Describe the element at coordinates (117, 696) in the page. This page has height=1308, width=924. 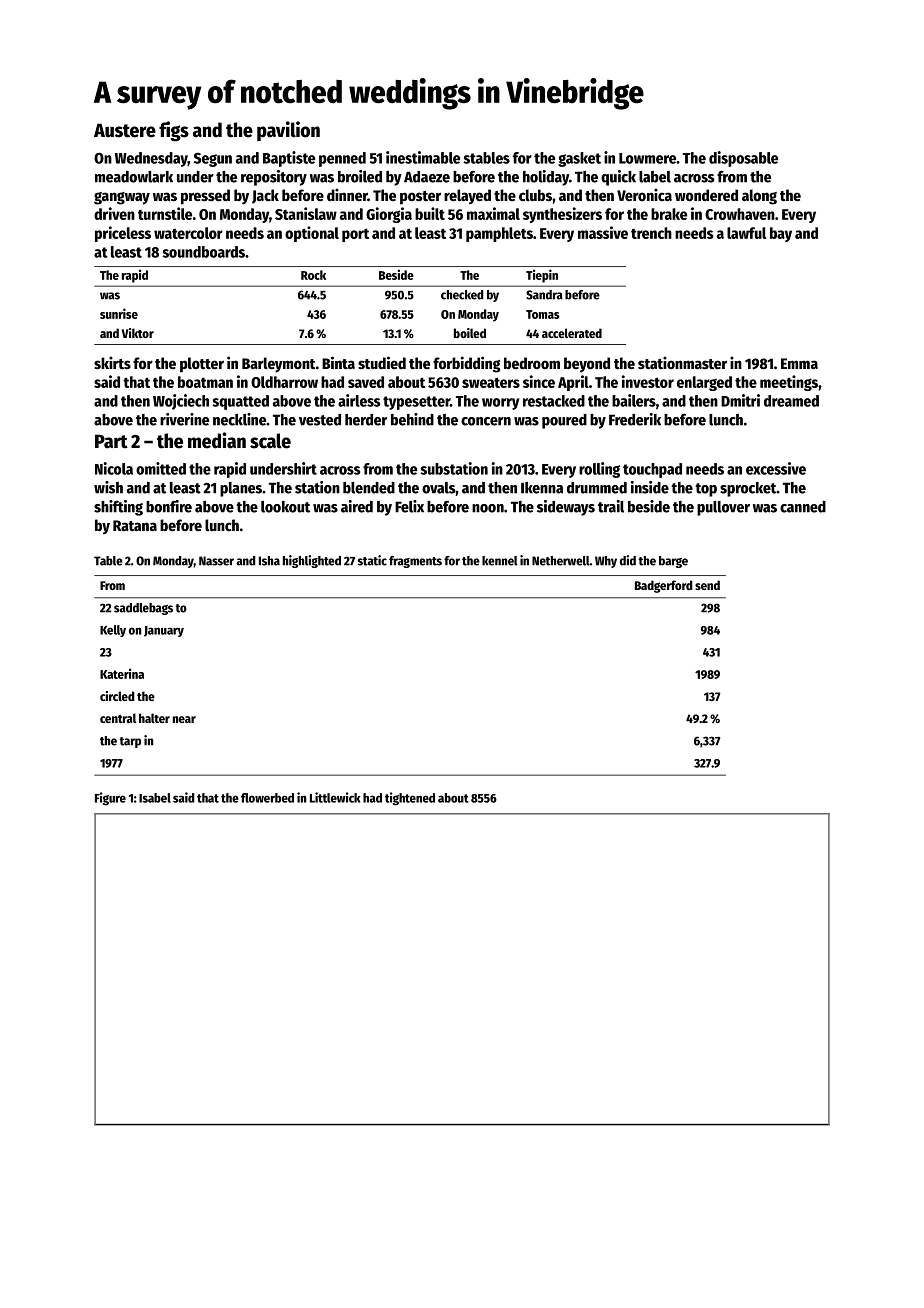
I see `circled` at that location.
